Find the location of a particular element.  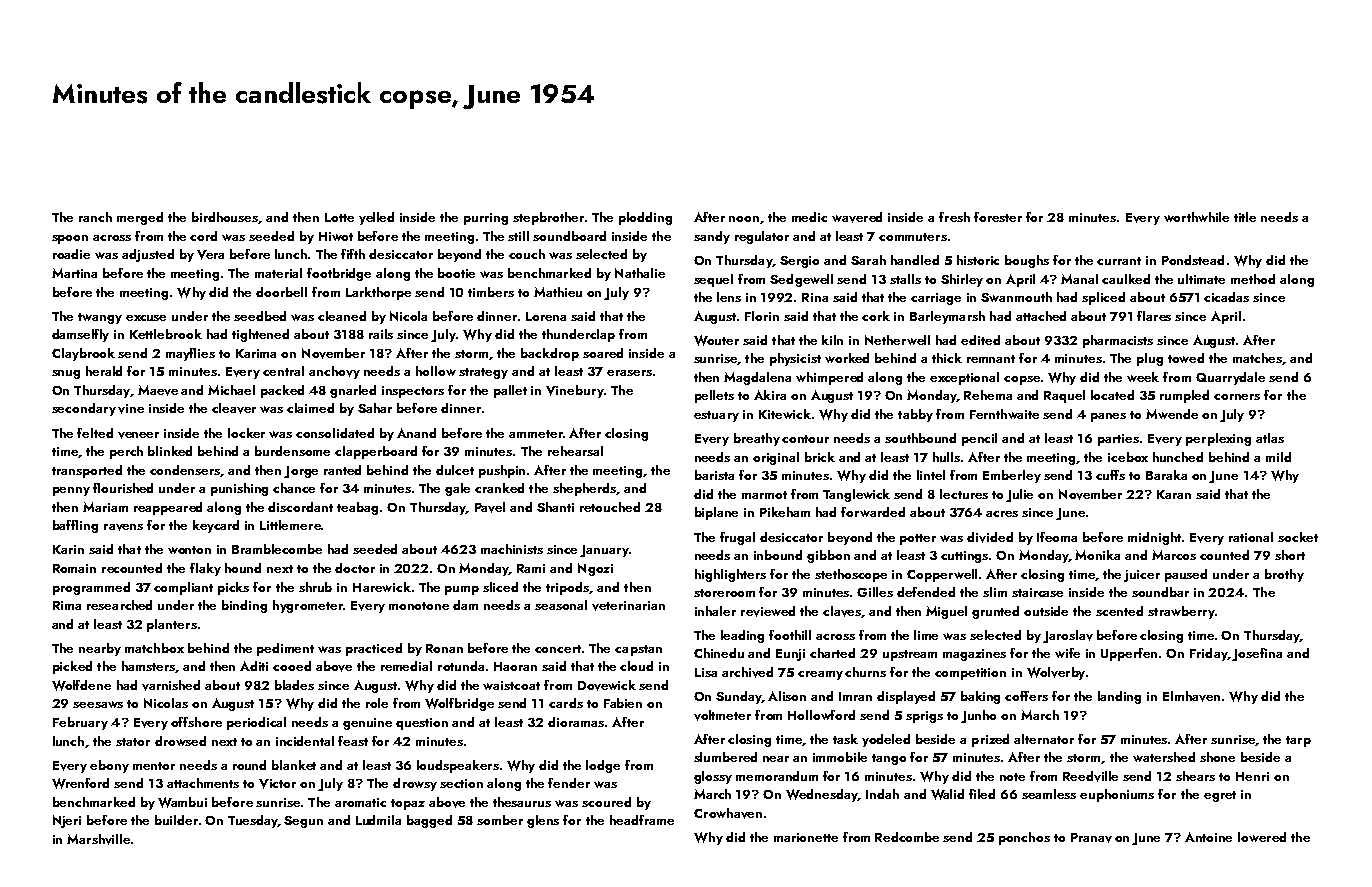

roadie is located at coordinates (71, 254).
